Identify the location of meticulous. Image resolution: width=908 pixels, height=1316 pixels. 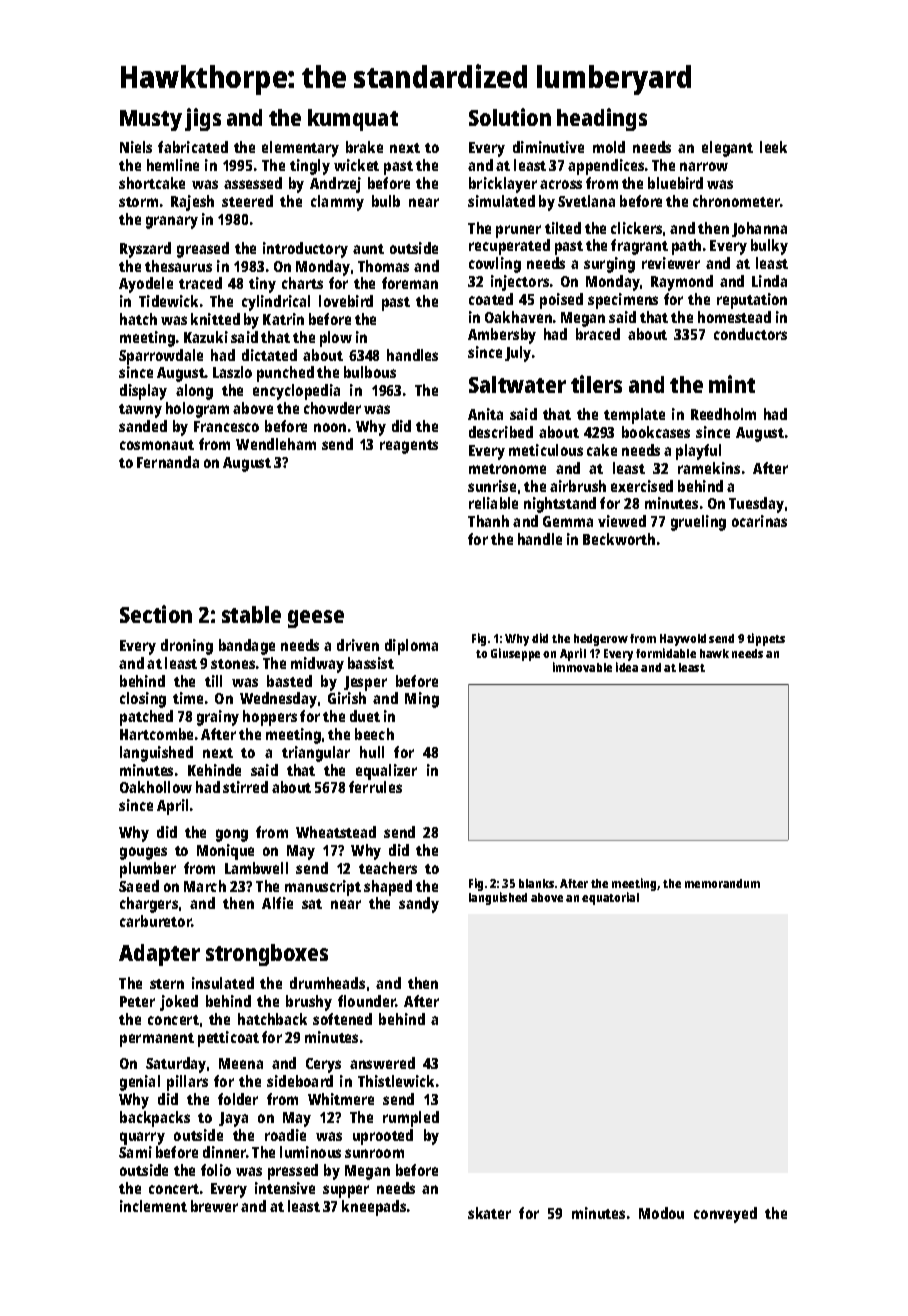
(546, 450).
